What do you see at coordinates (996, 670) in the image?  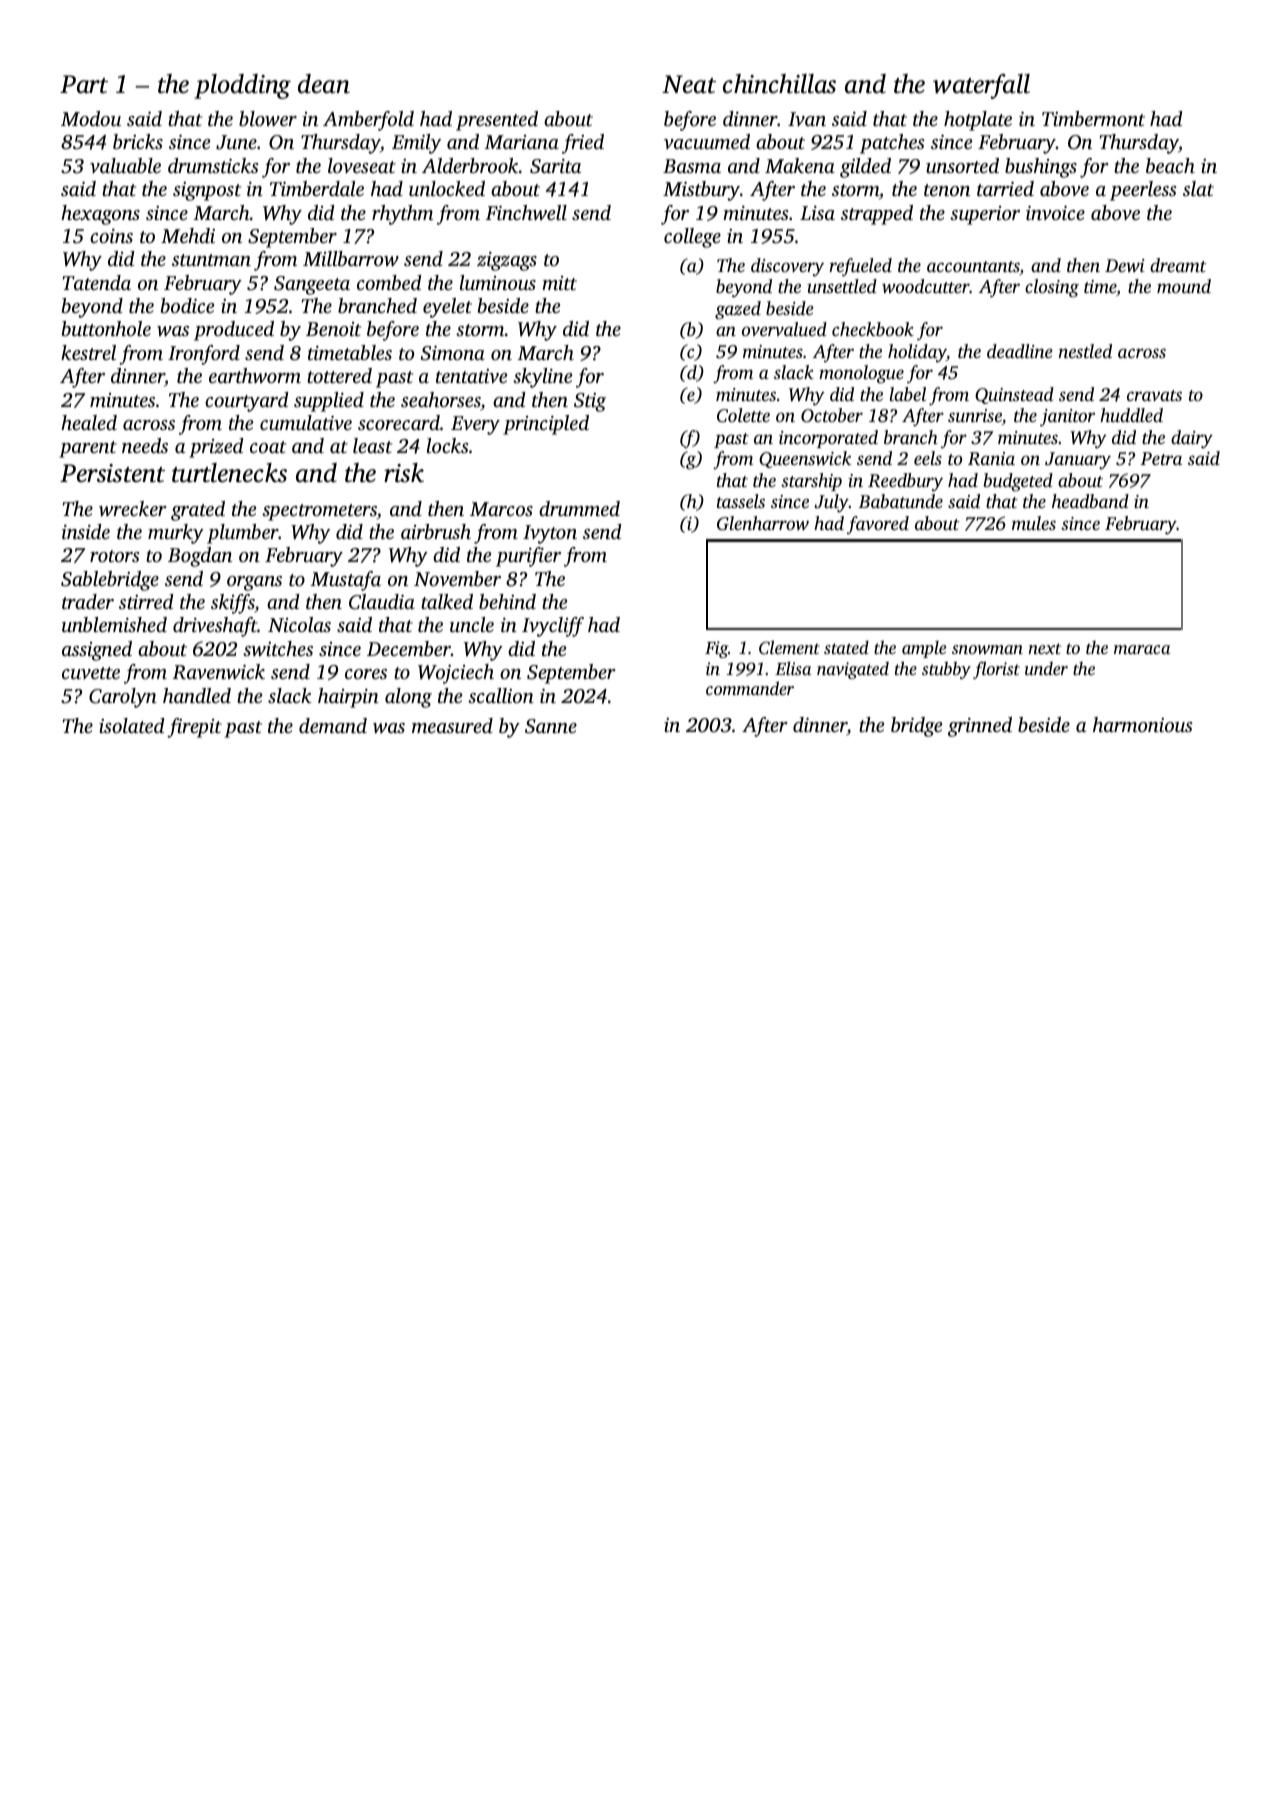 I see `florist` at bounding box center [996, 670].
